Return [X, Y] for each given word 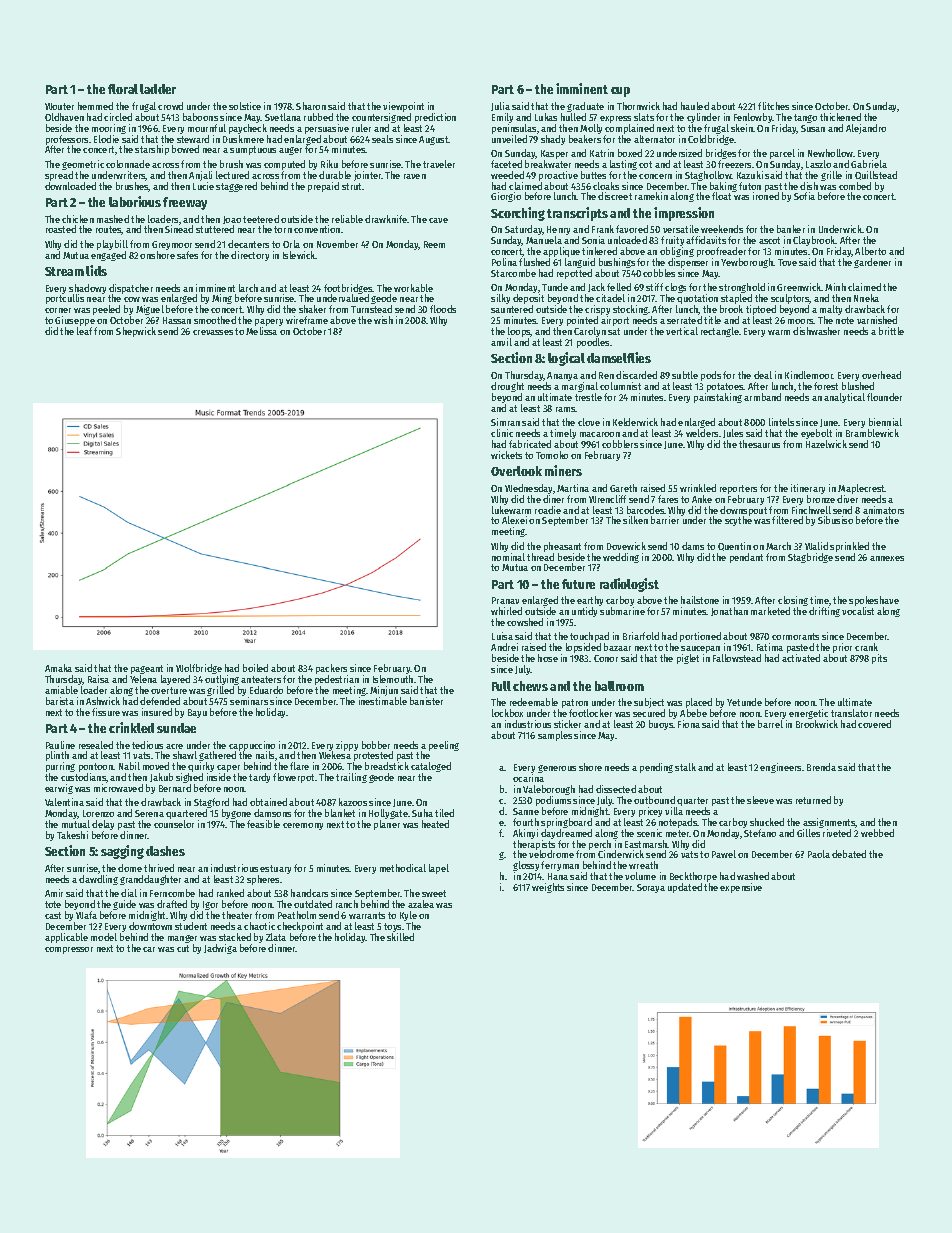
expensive [741, 888]
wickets [506, 455]
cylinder [703, 118]
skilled [400, 937]
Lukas [546, 117]
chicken [78, 219]
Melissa [261, 331]
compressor [69, 950]
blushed [858, 386]
